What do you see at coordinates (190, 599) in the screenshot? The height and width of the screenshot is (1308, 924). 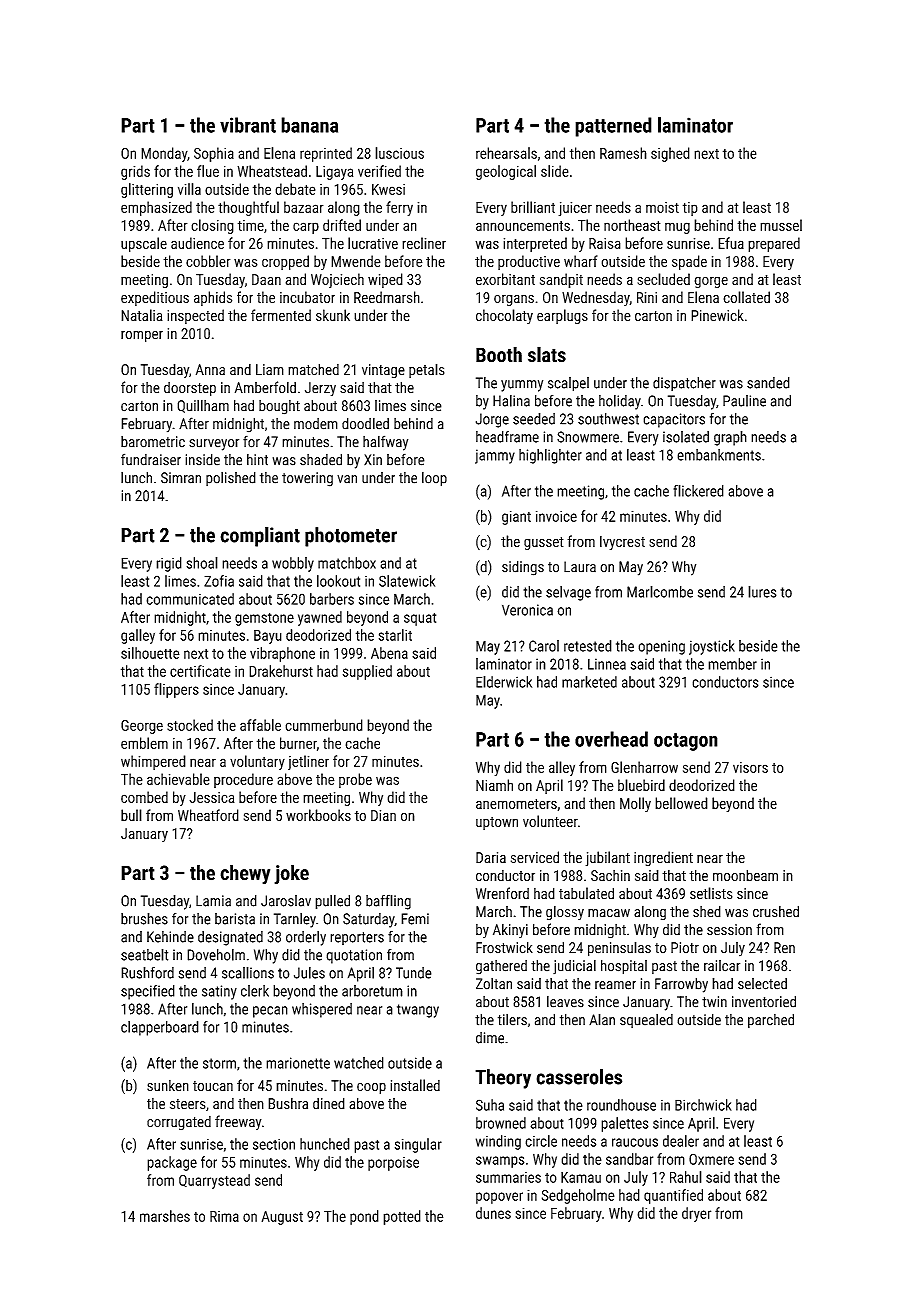 I see `communicated` at bounding box center [190, 599].
